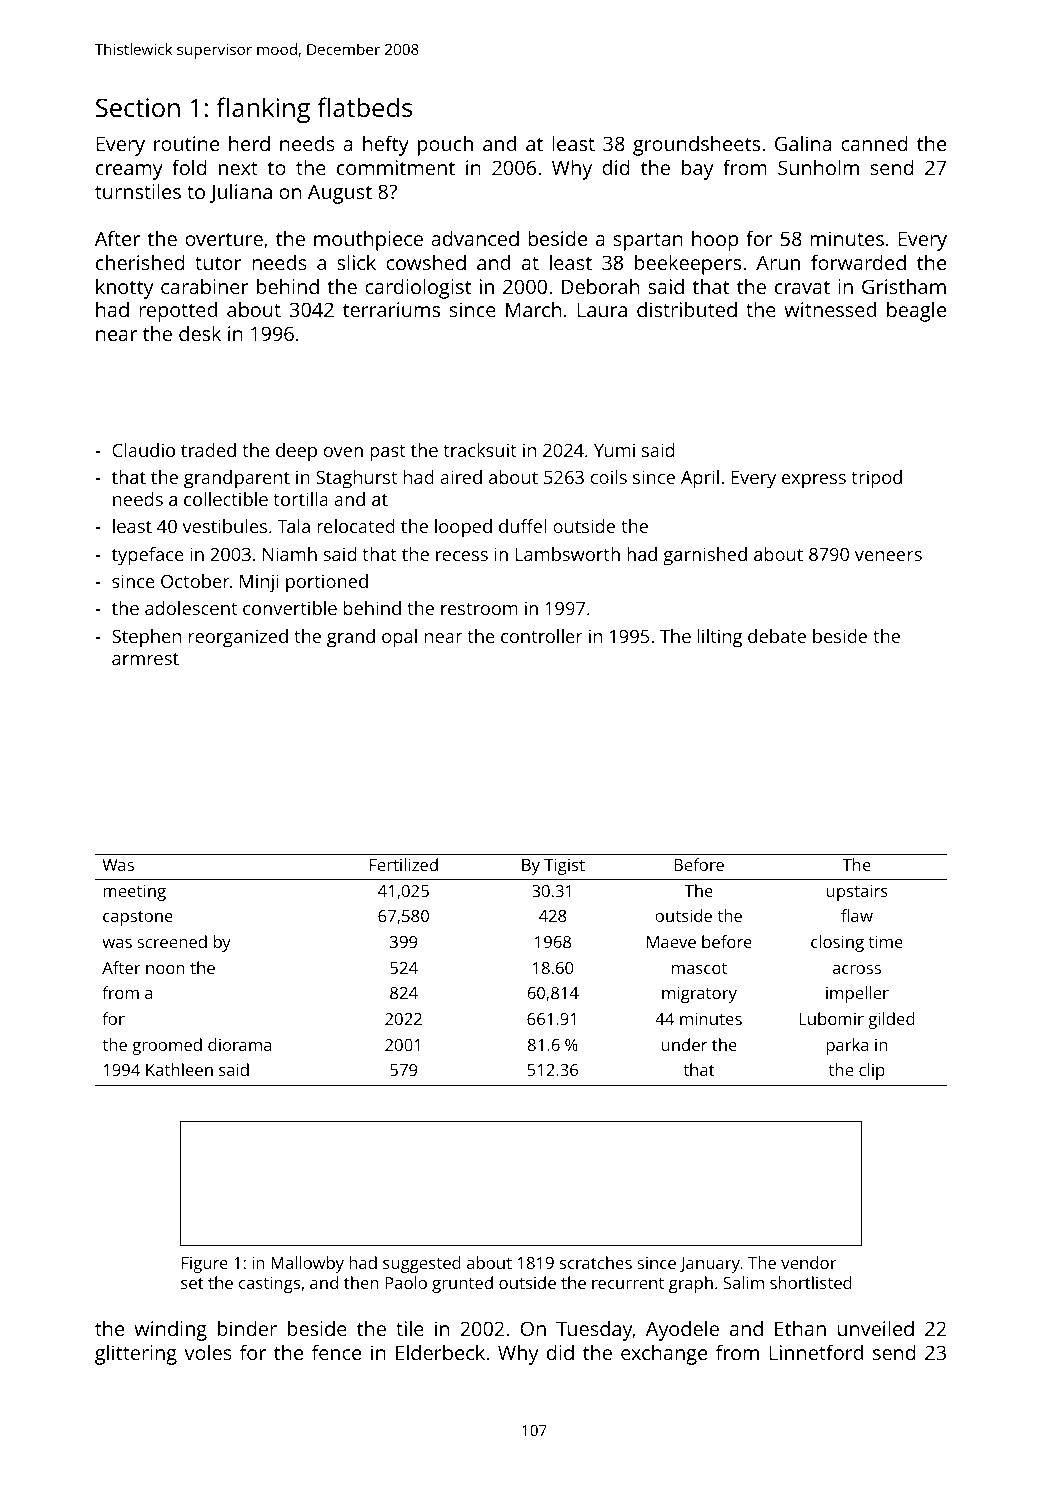 The image size is (1042, 1510). I want to click on groomed, so click(167, 1046).
